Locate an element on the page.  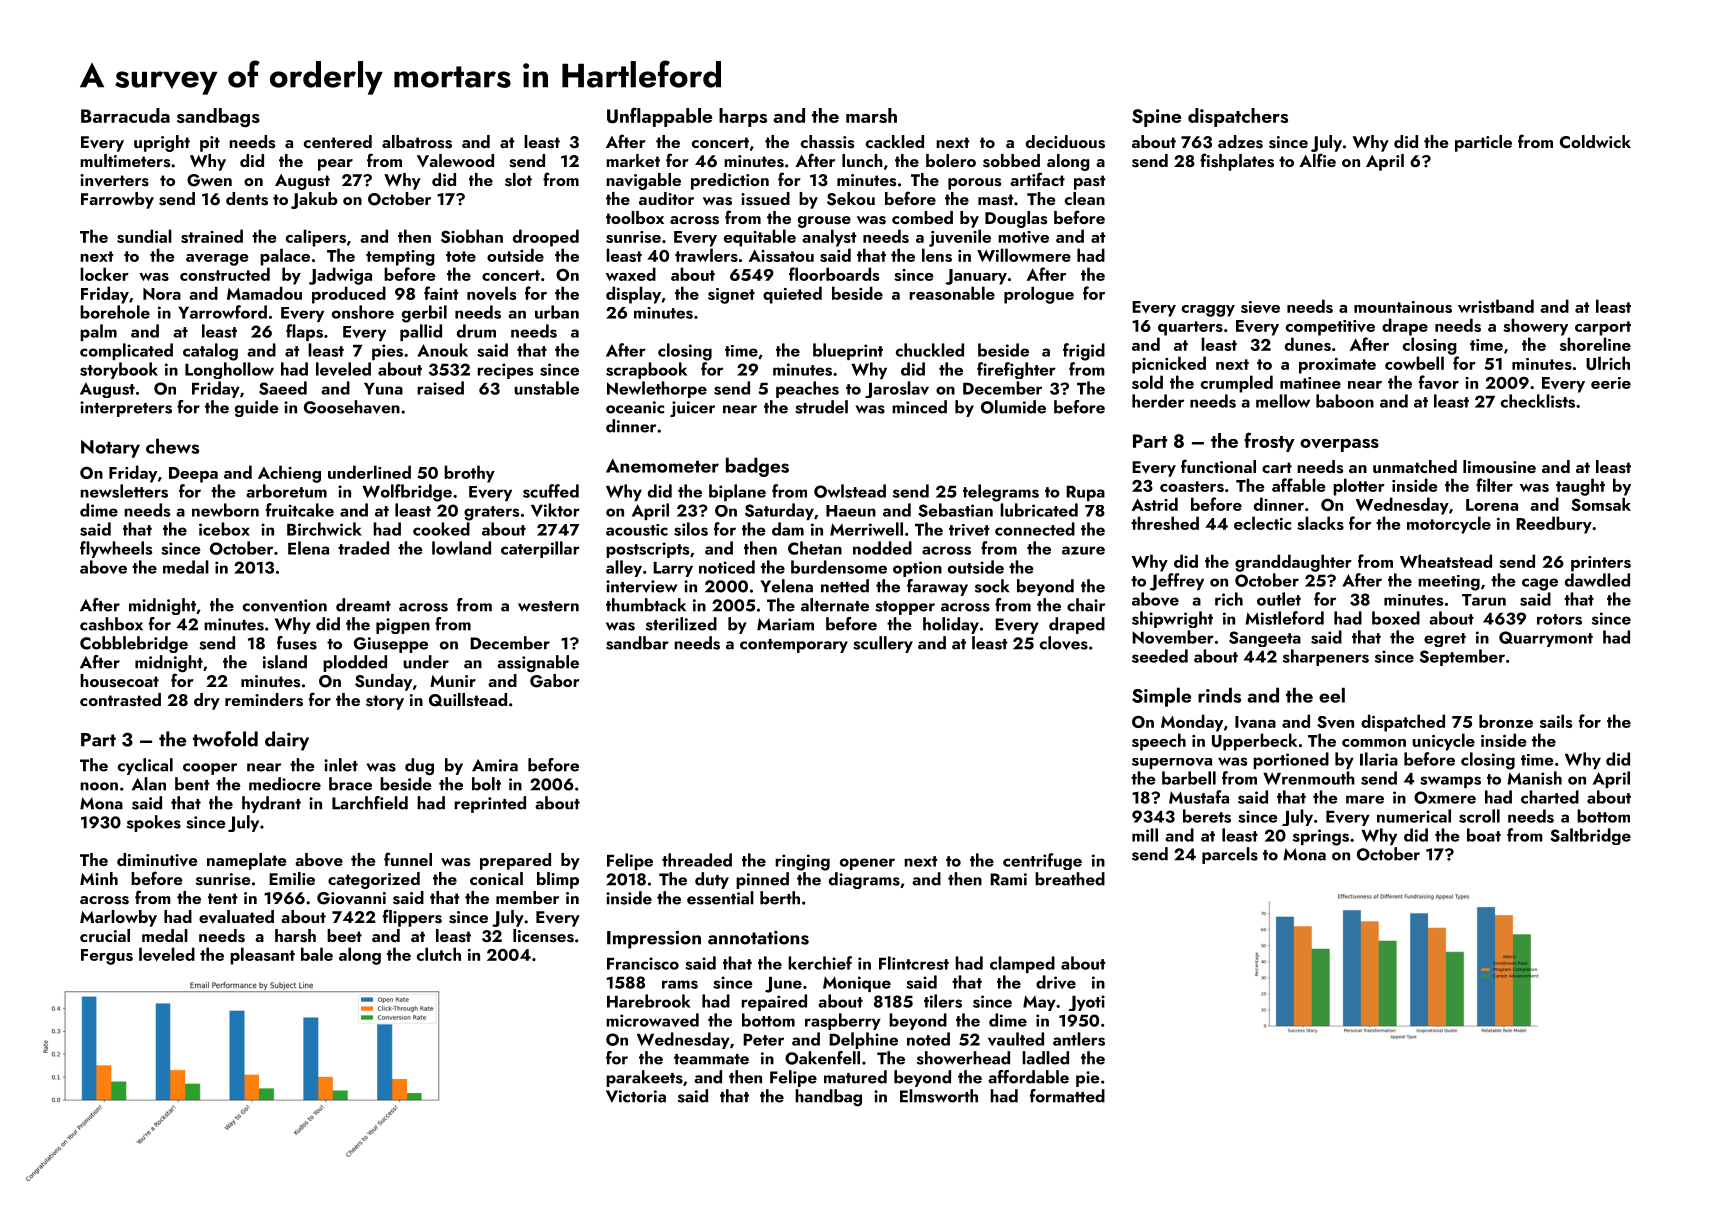
formatted is located at coordinates (1067, 1096).
